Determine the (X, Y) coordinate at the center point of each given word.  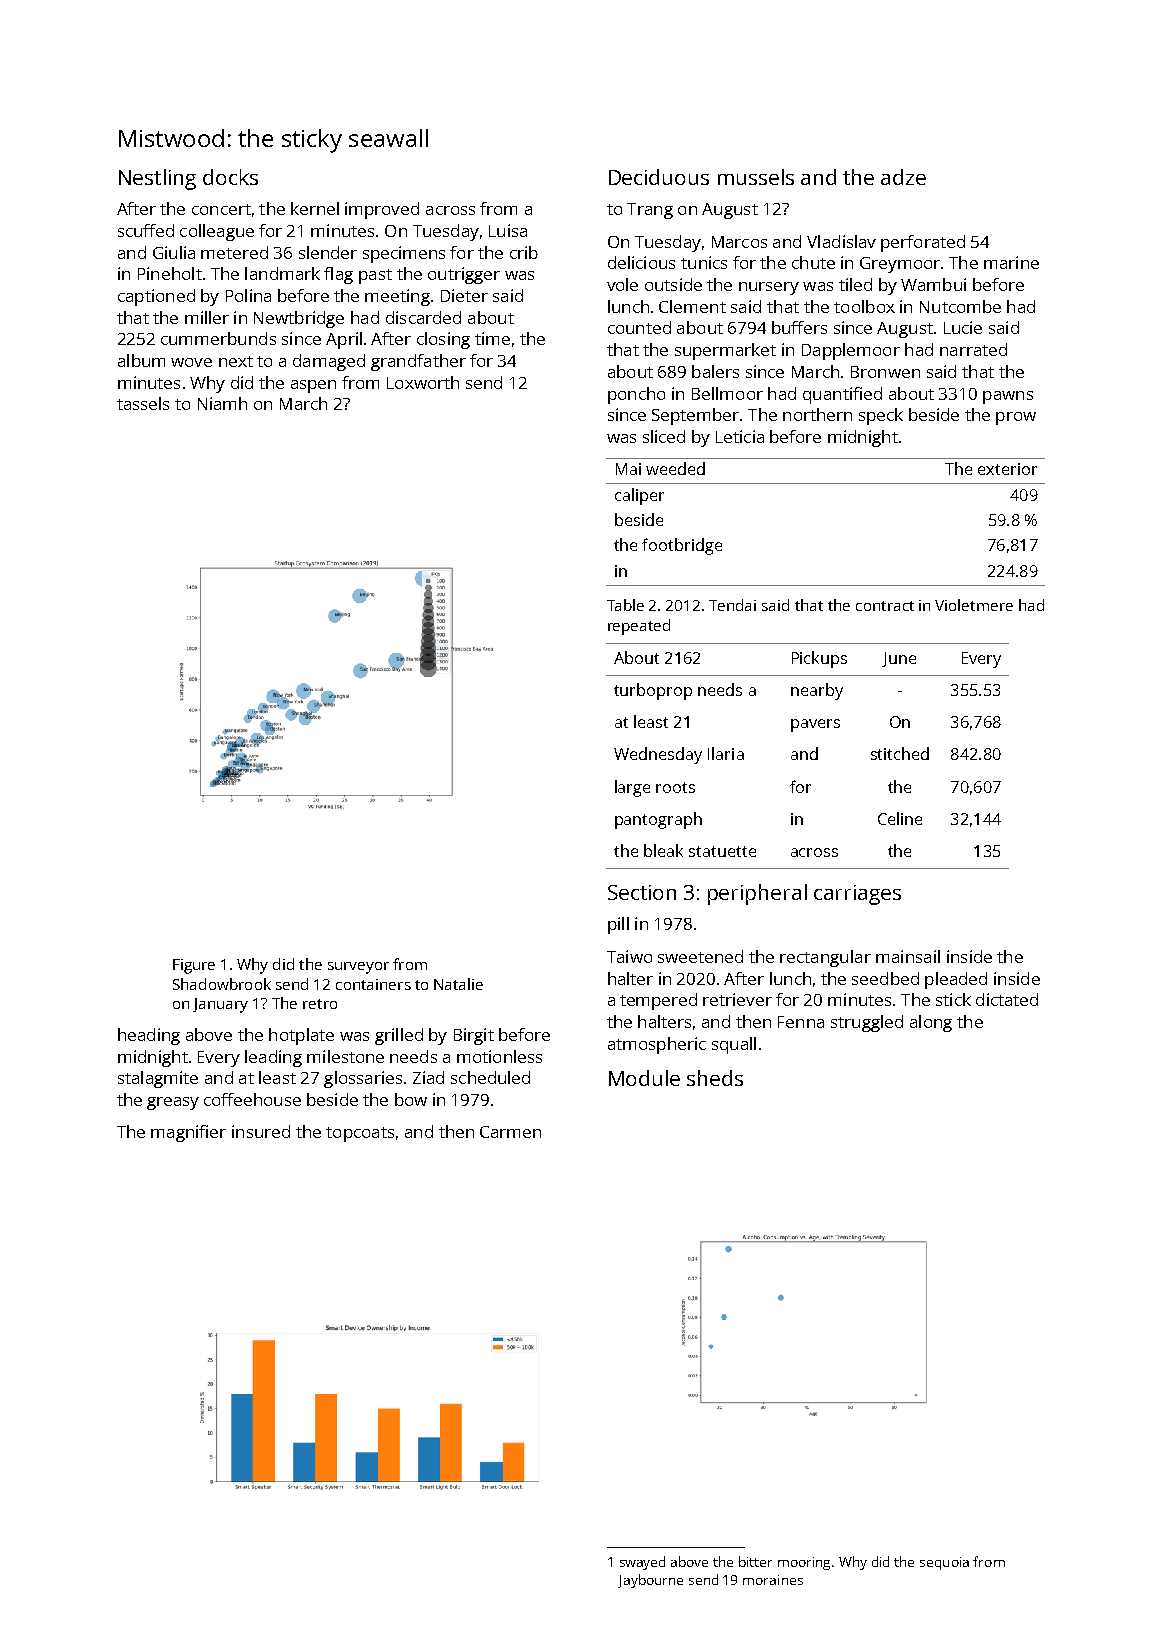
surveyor (358, 968)
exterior (1007, 469)
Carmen (510, 1132)
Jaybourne (650, 1581)
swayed (642, 1563)
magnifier (188, 1133)
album (141, 360)
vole (622, 284)
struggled (867, 1023)
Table (625, 605)
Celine (900, 818)
